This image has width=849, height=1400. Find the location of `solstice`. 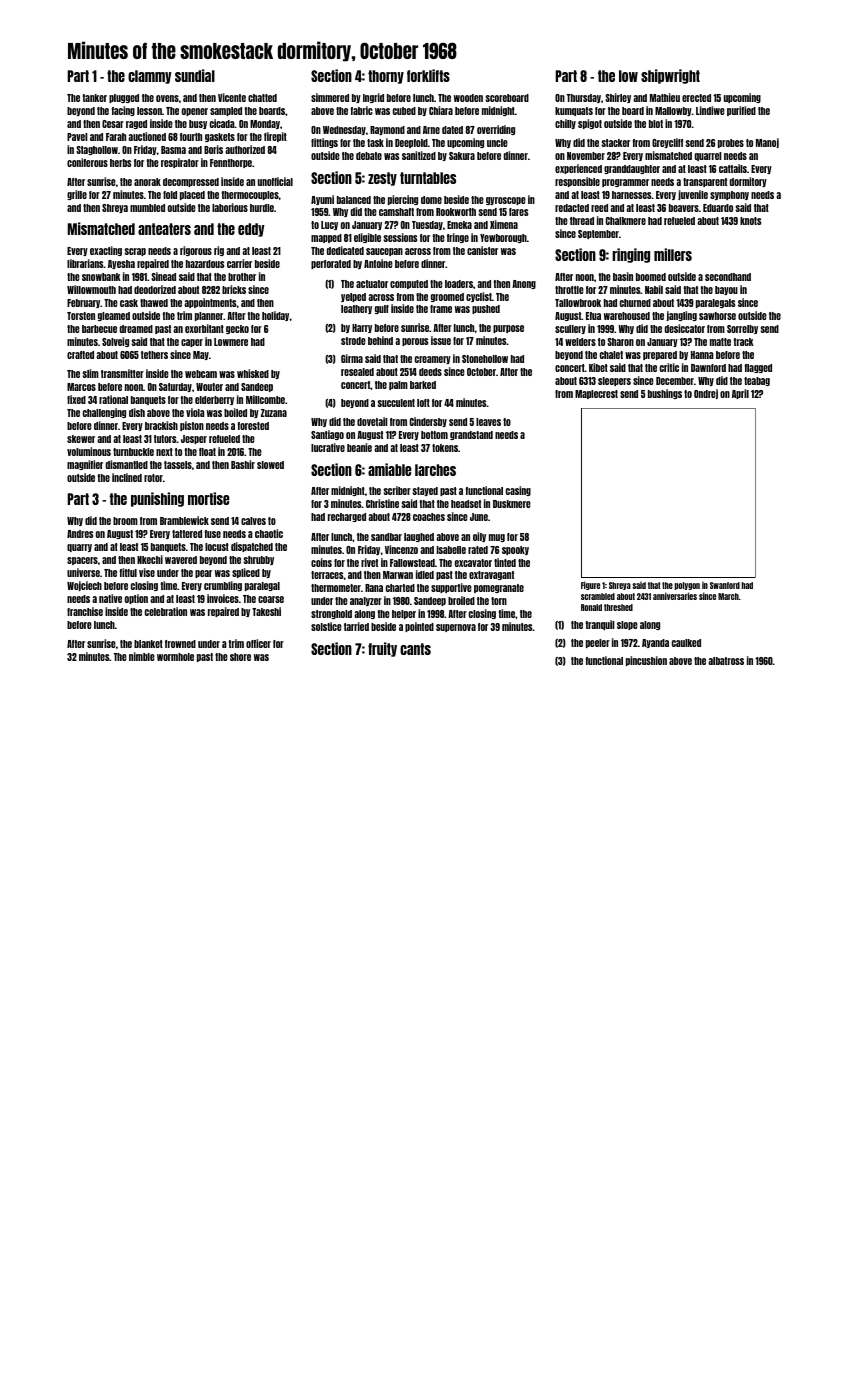

solstice is located at coordinates (326, 626).
